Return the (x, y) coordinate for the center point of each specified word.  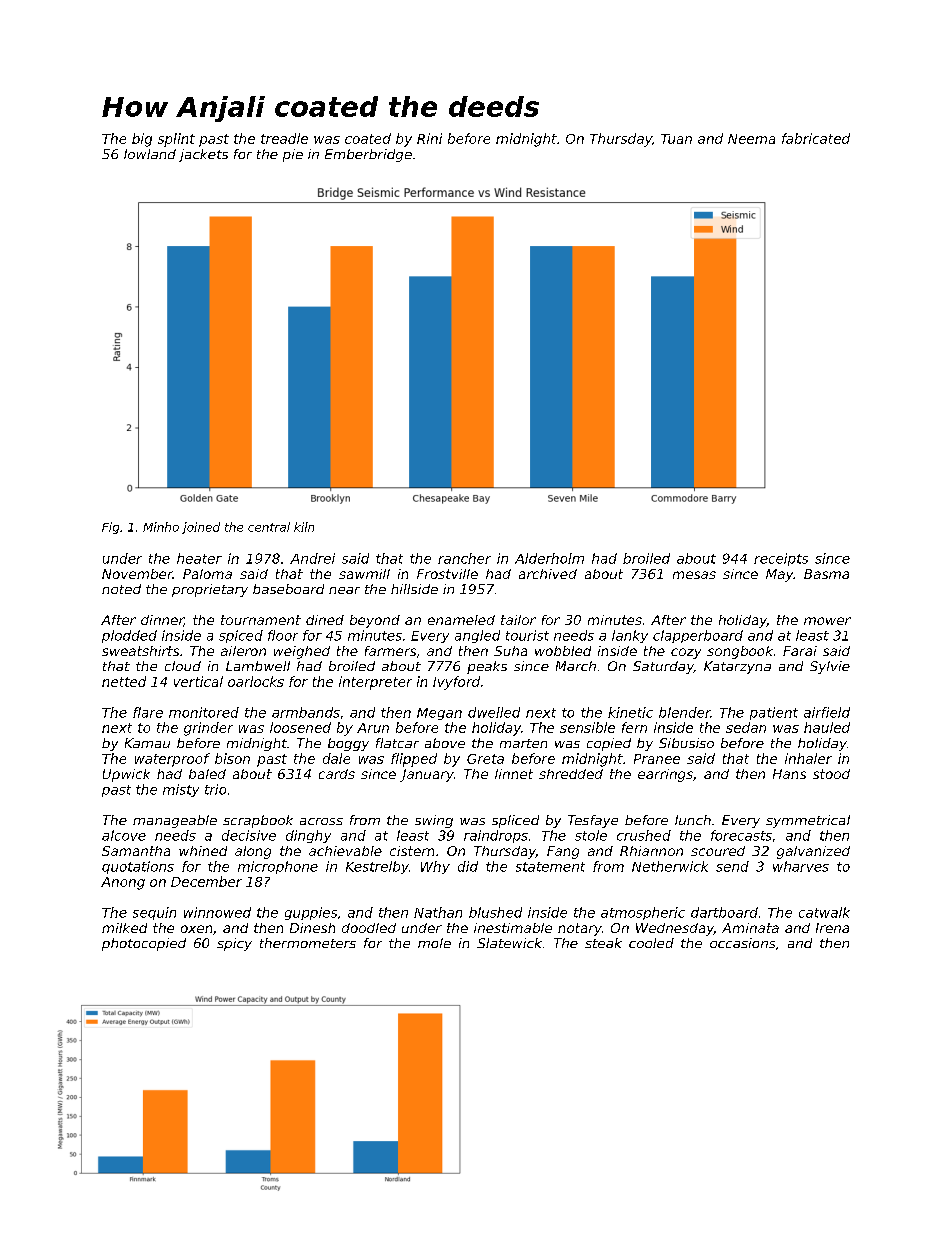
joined (201, 528)
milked (124, 928)
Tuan (676, 139)
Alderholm (549, 558)
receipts (781, 559)
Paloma (207, 574)
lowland (150, 154)
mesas (694, 575)
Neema (751, 139)
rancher (464, 558)
